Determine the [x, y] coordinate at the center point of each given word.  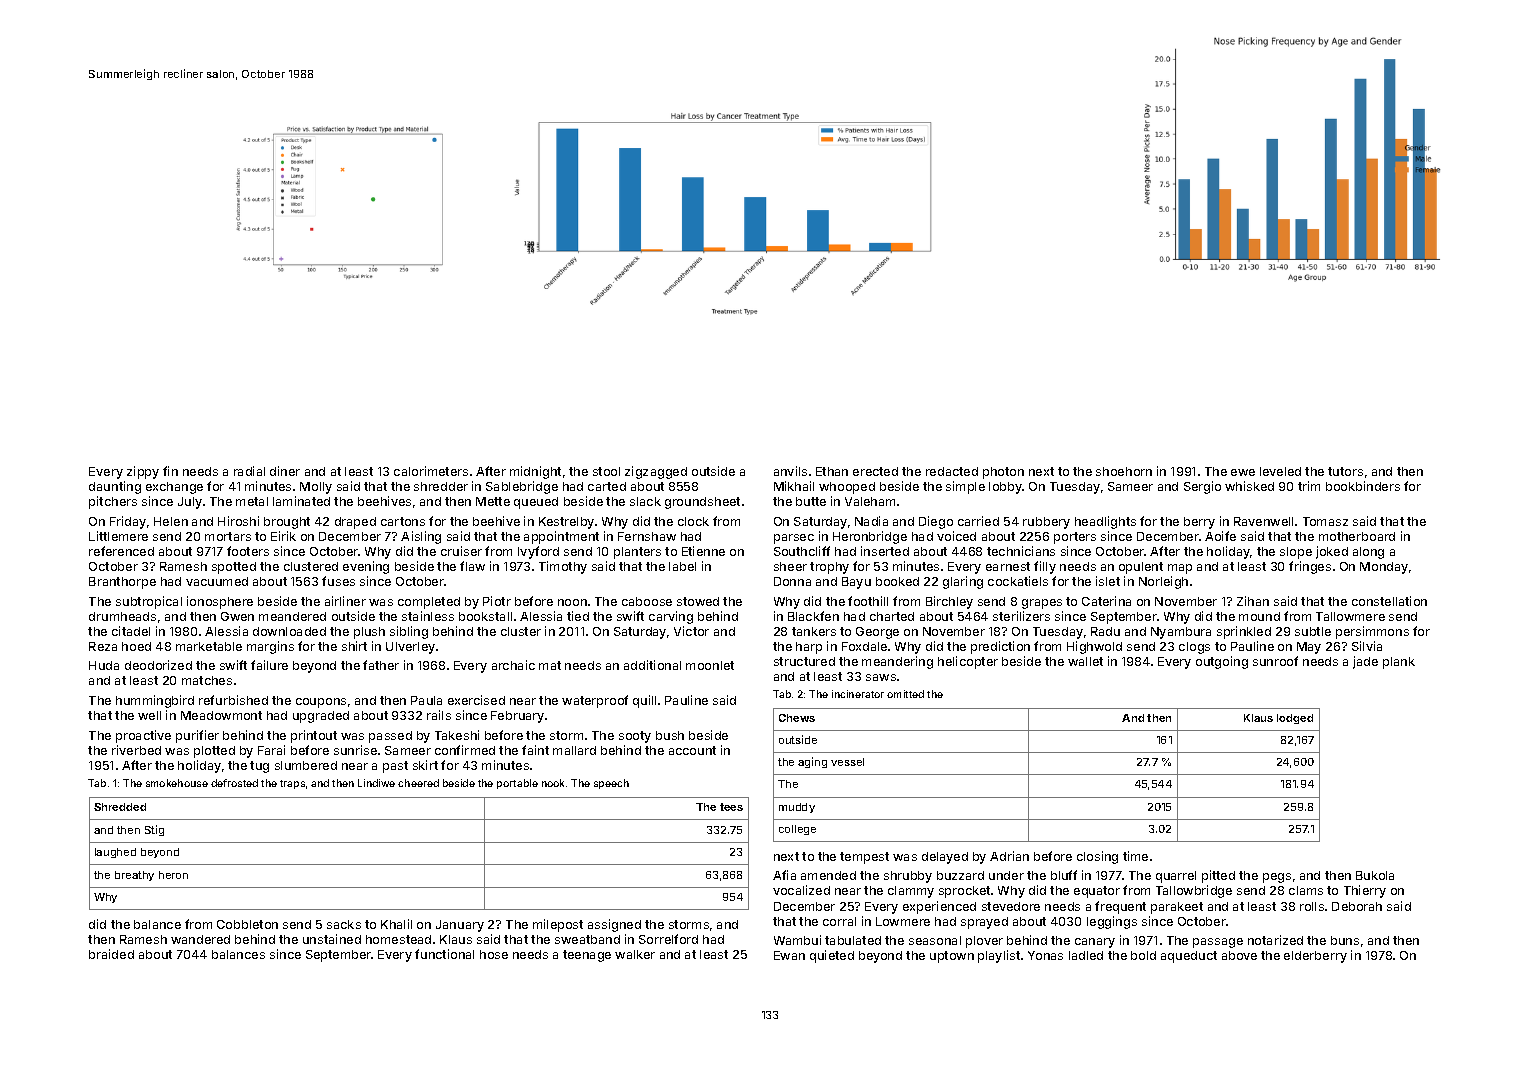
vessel [847, 762]
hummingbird [155, 701]
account [692, 750]
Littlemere [118, 536]
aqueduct [1189, 957]
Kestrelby [566, 523]
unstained [332, 939]
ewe [1243, 472]
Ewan [789, 955]
